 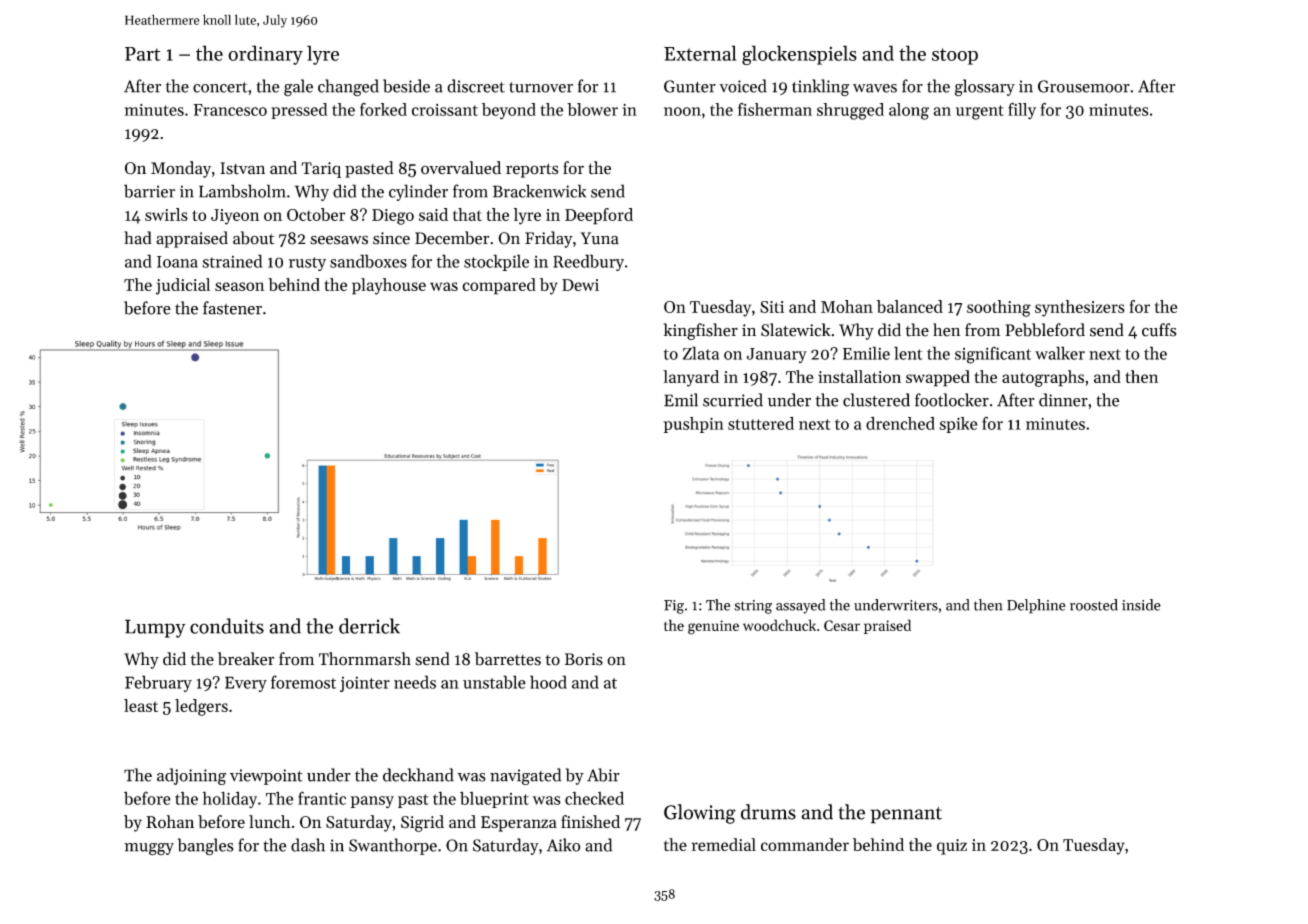 I want to click on Zlata, so click(x=701, y=353).
